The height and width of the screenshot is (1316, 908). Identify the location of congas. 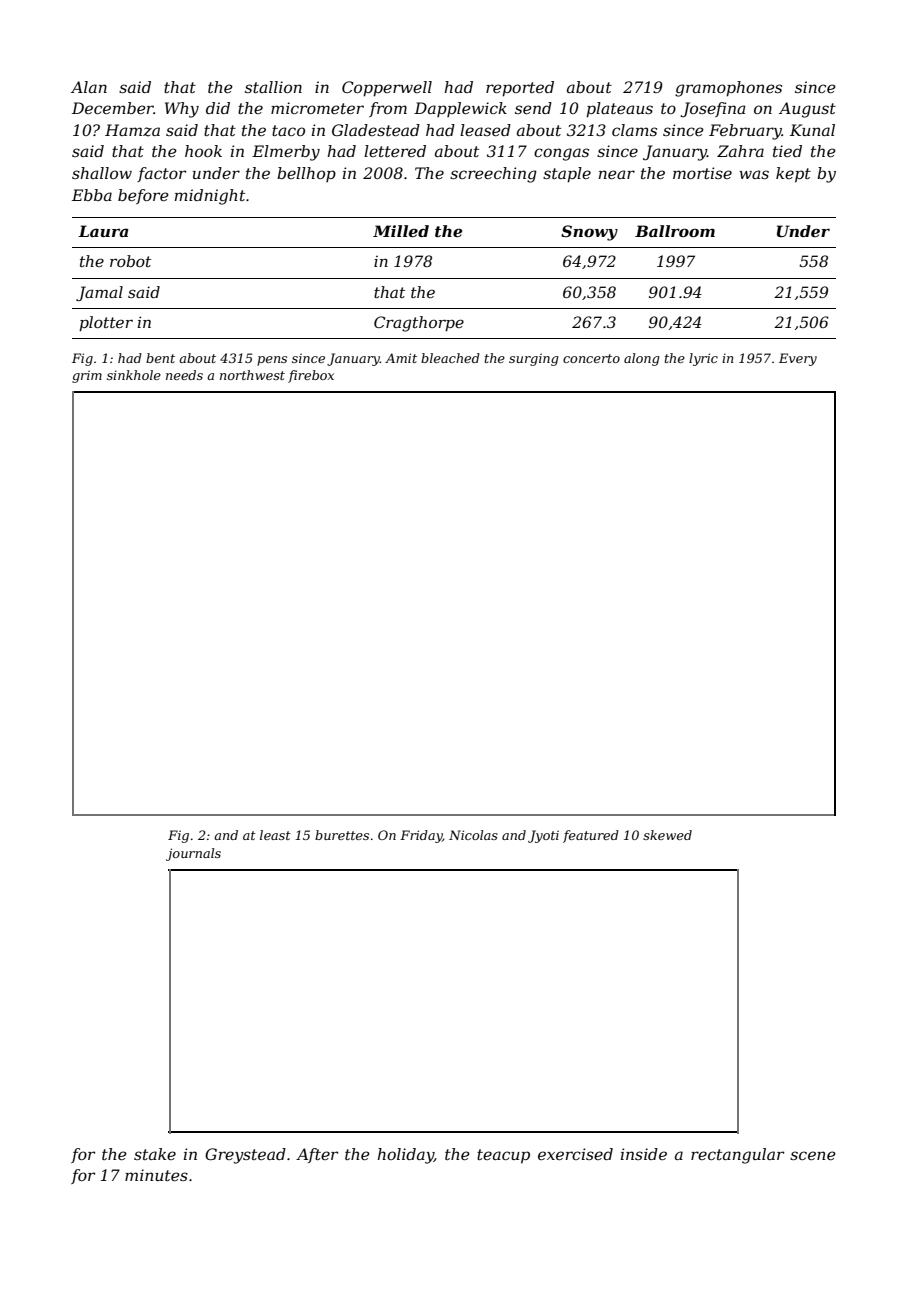
(561, 154).
